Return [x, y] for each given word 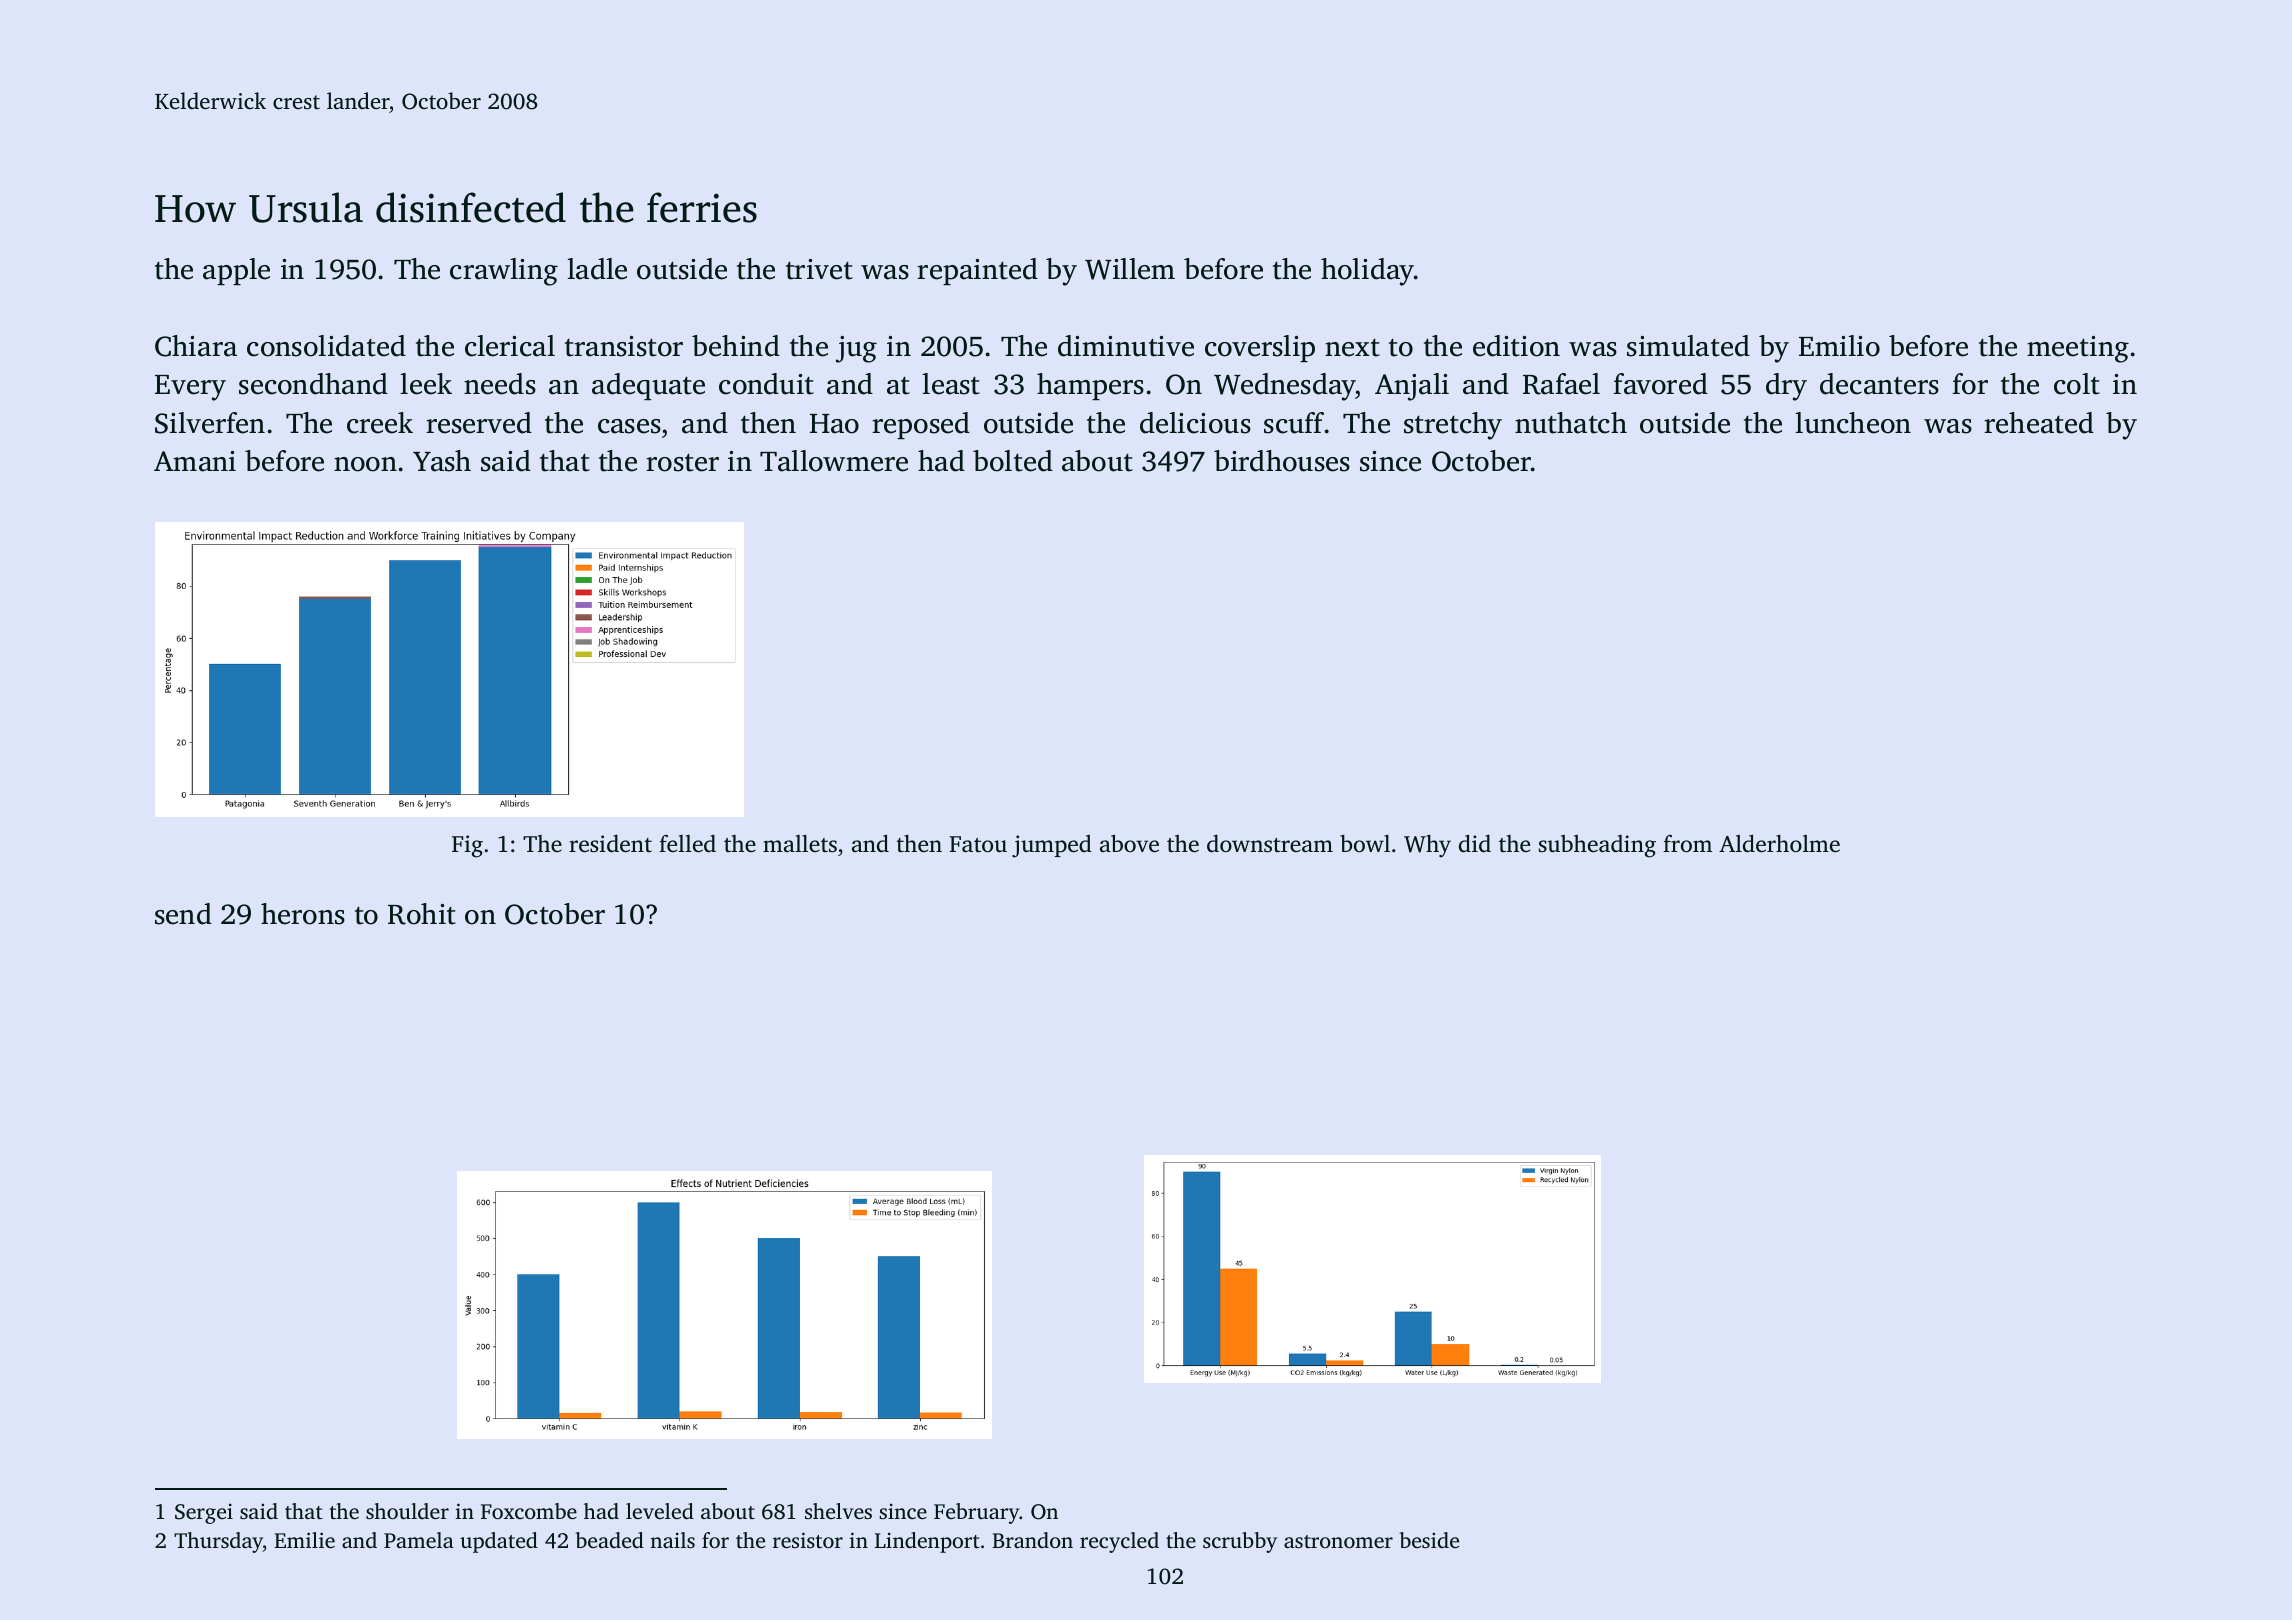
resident [610, 844]
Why [1427, 846]
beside [1429, 1540]
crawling [504, 272]
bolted [1013, 461]
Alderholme [1779, 843]
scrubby [1240, 1542]
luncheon [1853, 423]
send [183, 914]
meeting [2078, 349]
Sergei [204, 1513]
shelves [838, 1511]
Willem [1130, 269]
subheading [1597, 846]
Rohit [422, 914]
